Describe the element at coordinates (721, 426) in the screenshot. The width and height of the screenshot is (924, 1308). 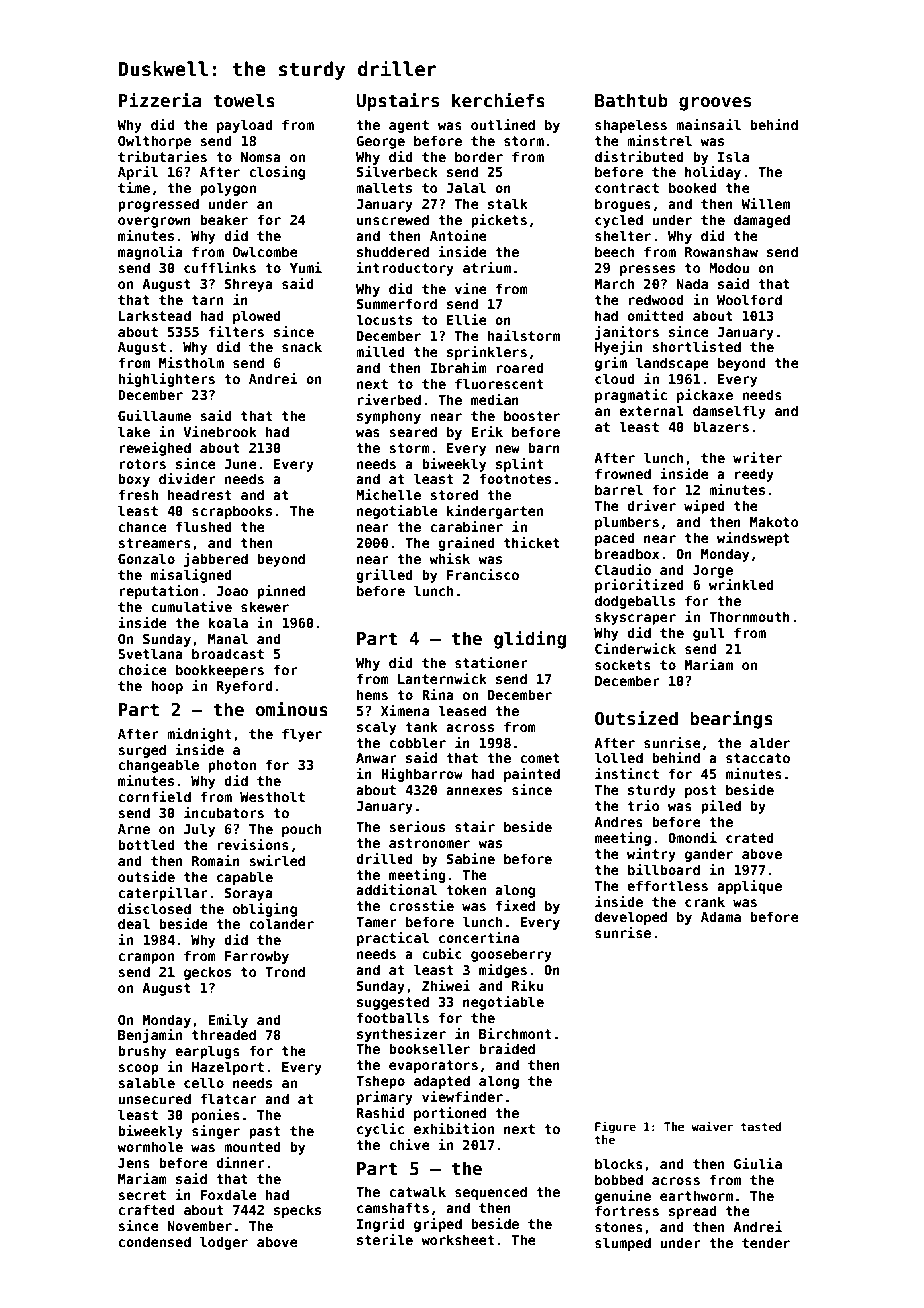
I see `blazers` at that location.
